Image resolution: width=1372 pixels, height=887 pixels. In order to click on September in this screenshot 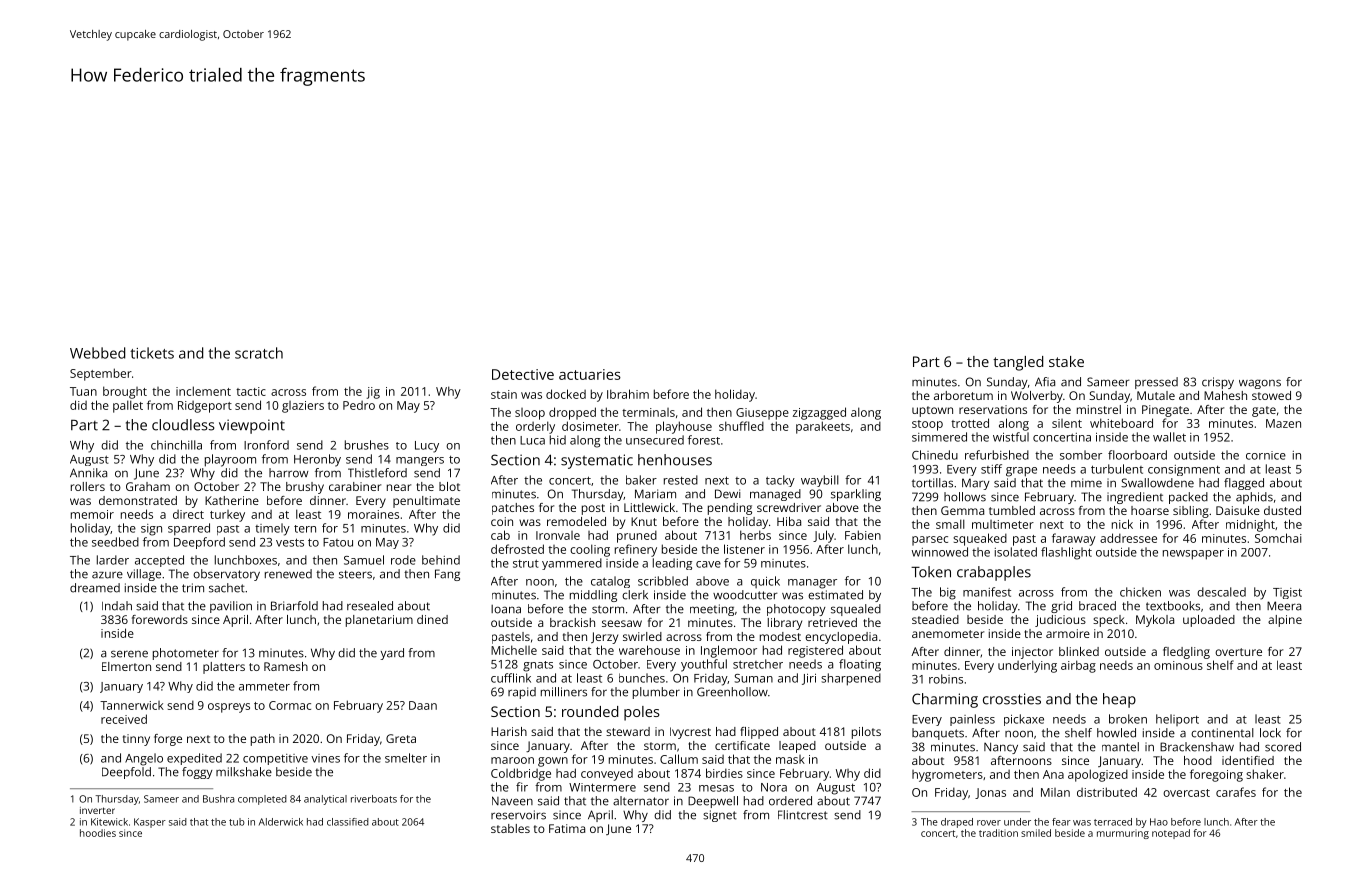, I will do `click(101, 374)`.
